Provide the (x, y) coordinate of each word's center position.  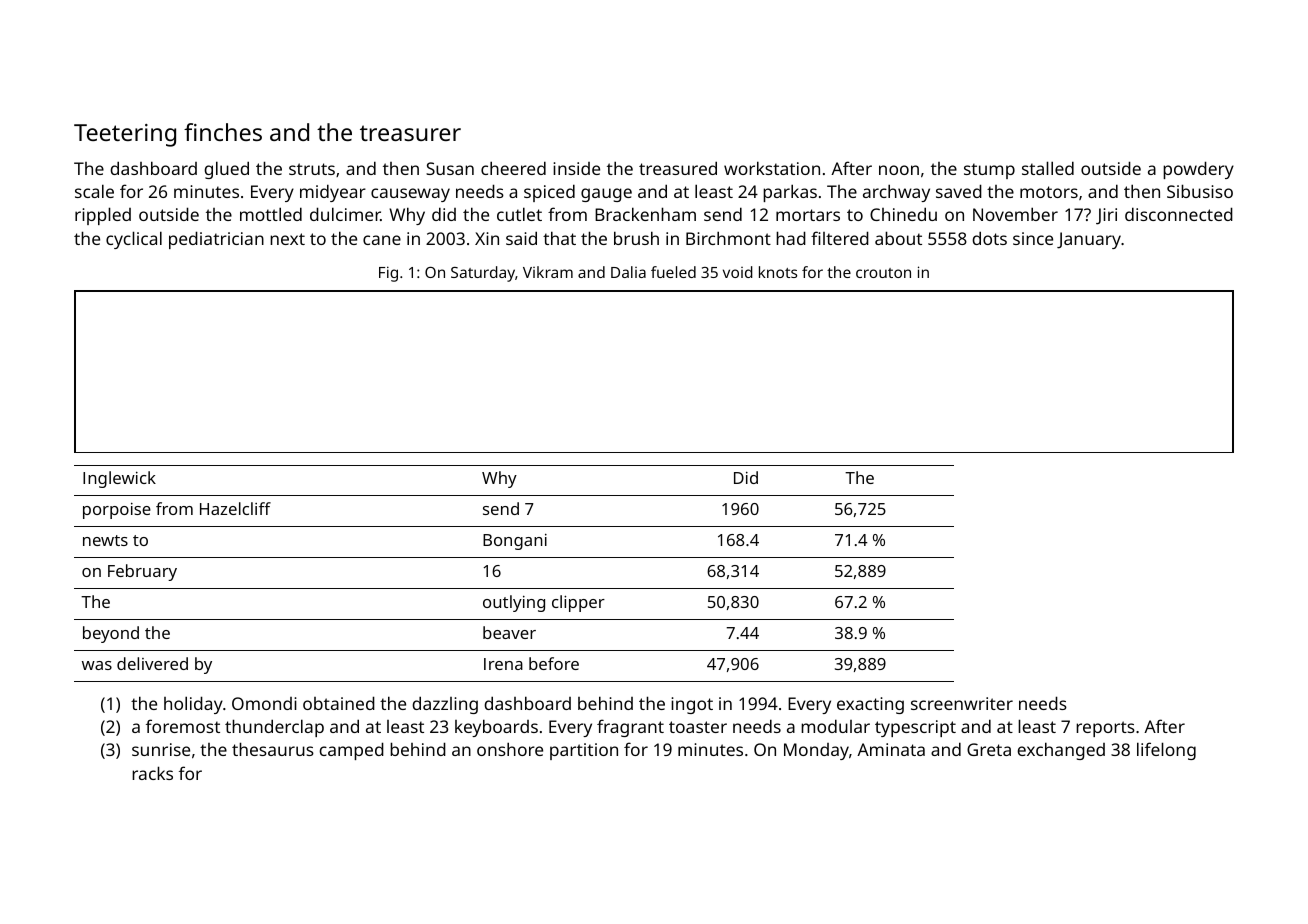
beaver (509, 632)
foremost (183, 726)
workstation (772, 168)
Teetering (125, 135)
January (1089, 240)
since (1033, 238)
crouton (883, 273)
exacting (870, 705)
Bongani (515, 542)
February (142, 572)
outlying (514, 603)
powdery (1198, 170)
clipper (578, 603)
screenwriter (962, 703)
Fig (388, 274)
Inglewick (119, 479)
